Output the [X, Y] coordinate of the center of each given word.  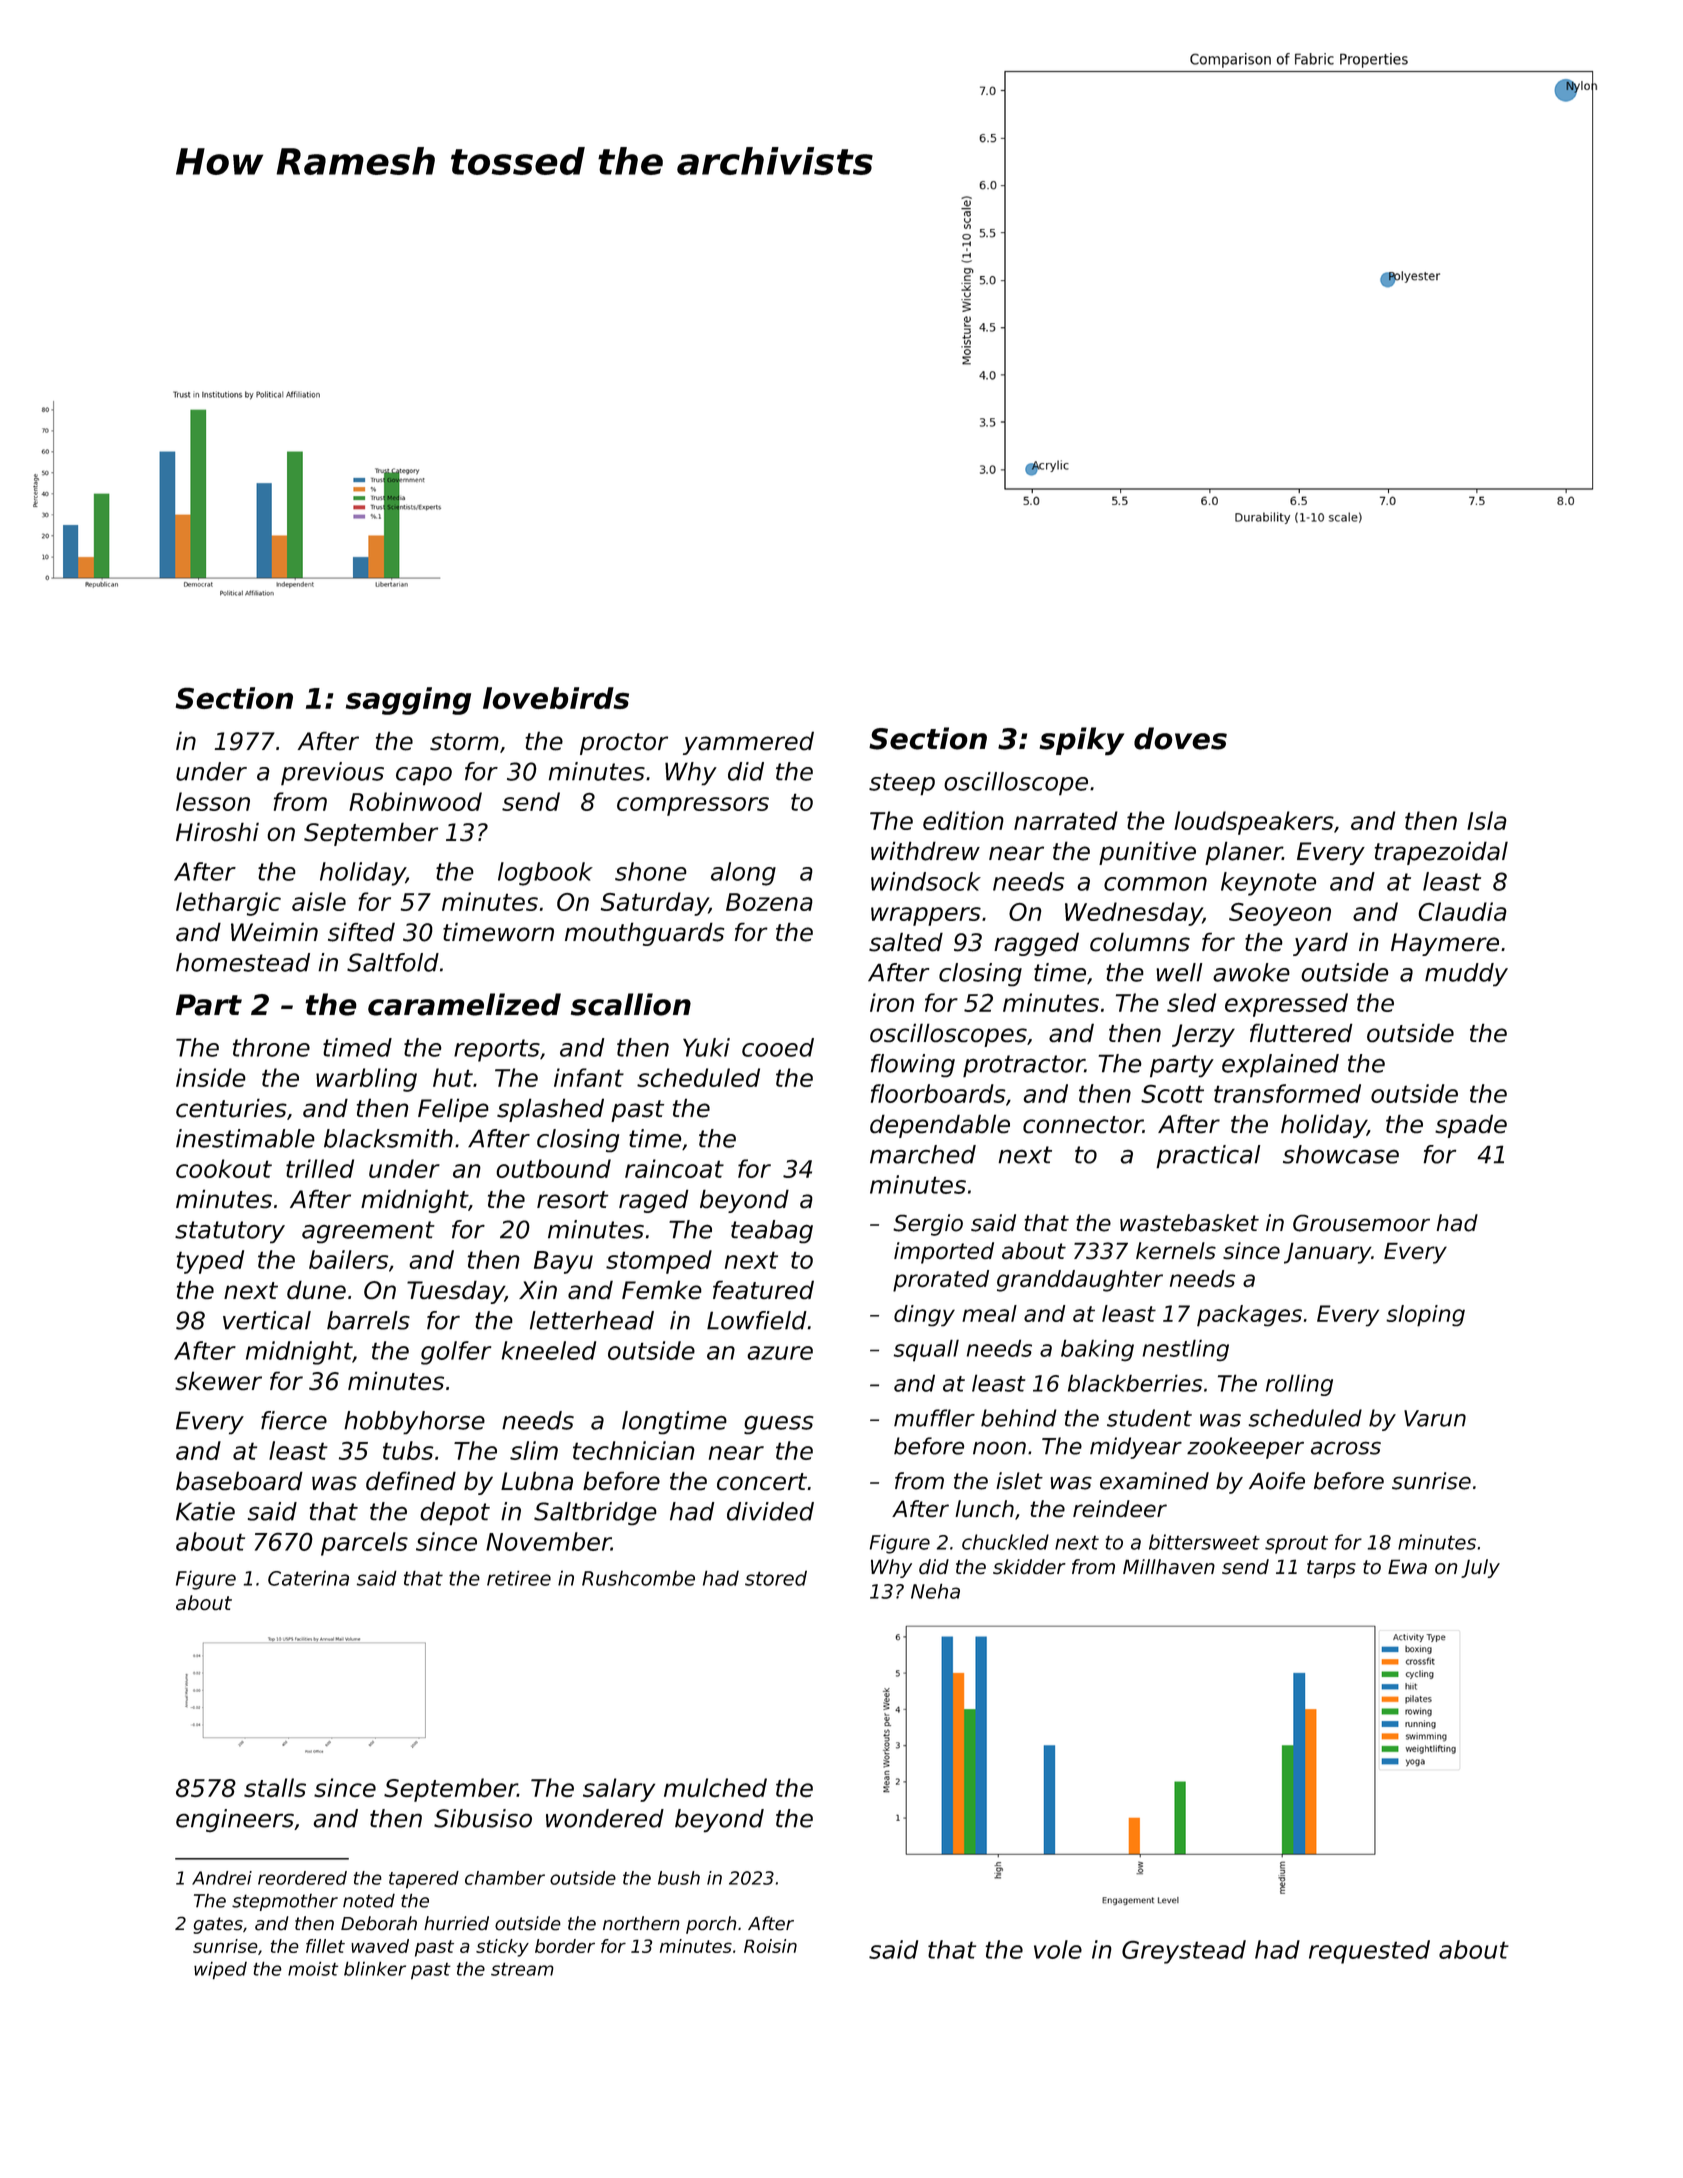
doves [1180, 738]
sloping [1425, 1316]
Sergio [928, 1225]
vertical [267, 1320]
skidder [1029, 1566]
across [1346, 1448]
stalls [275, 1787]
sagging [408, 701]
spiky [1081, 741]
